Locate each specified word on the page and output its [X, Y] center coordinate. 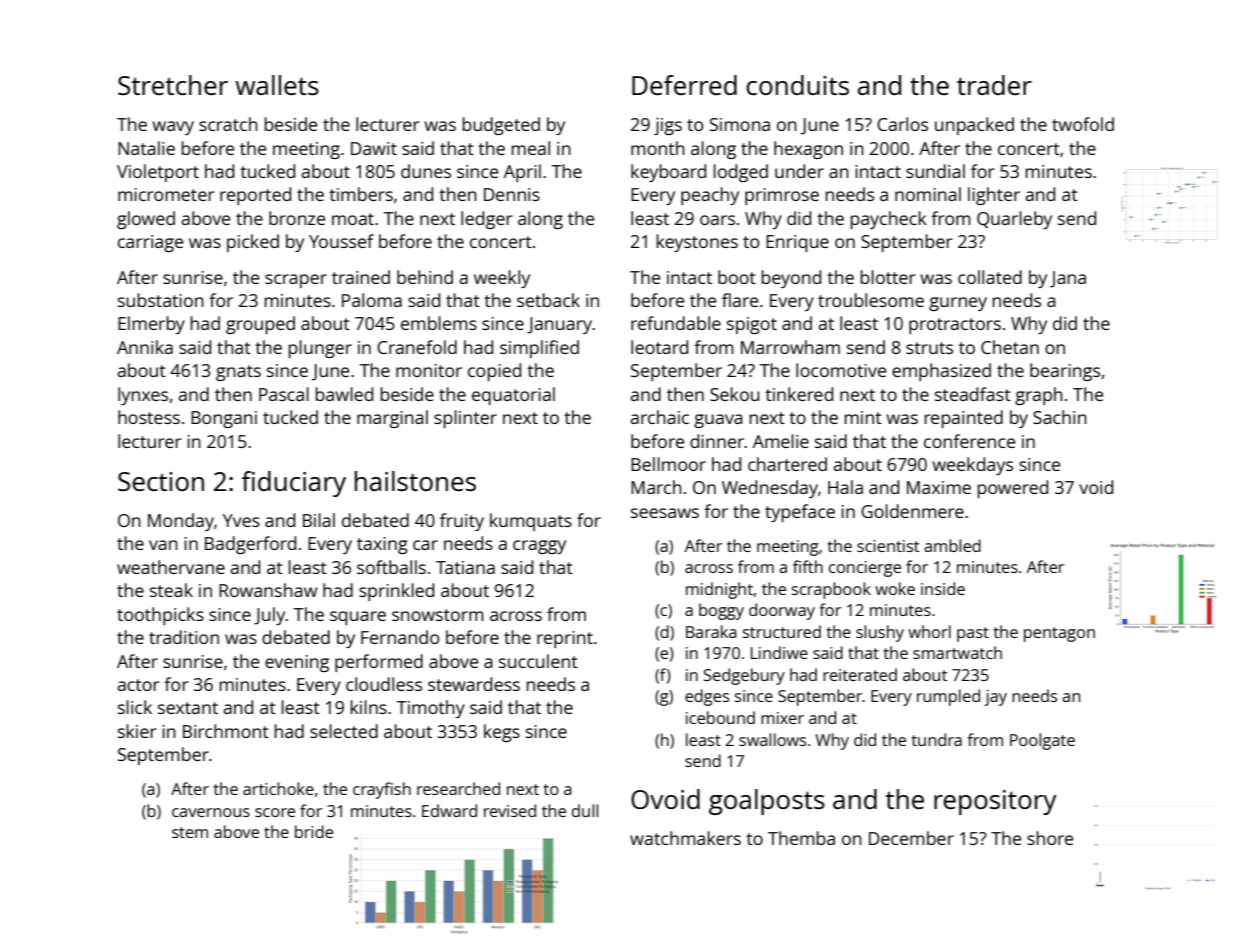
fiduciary [293, 484]
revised [510, 810]
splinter [465, 419]
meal [531, 148]
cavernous [211, 812]
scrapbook [831, 590]
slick [135, 707]
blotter [888, 277]
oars [717, 220]
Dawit [374, 148]
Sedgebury [744, 676]
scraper [296, 281]
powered [1013, 489]
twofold [1083, 124]
